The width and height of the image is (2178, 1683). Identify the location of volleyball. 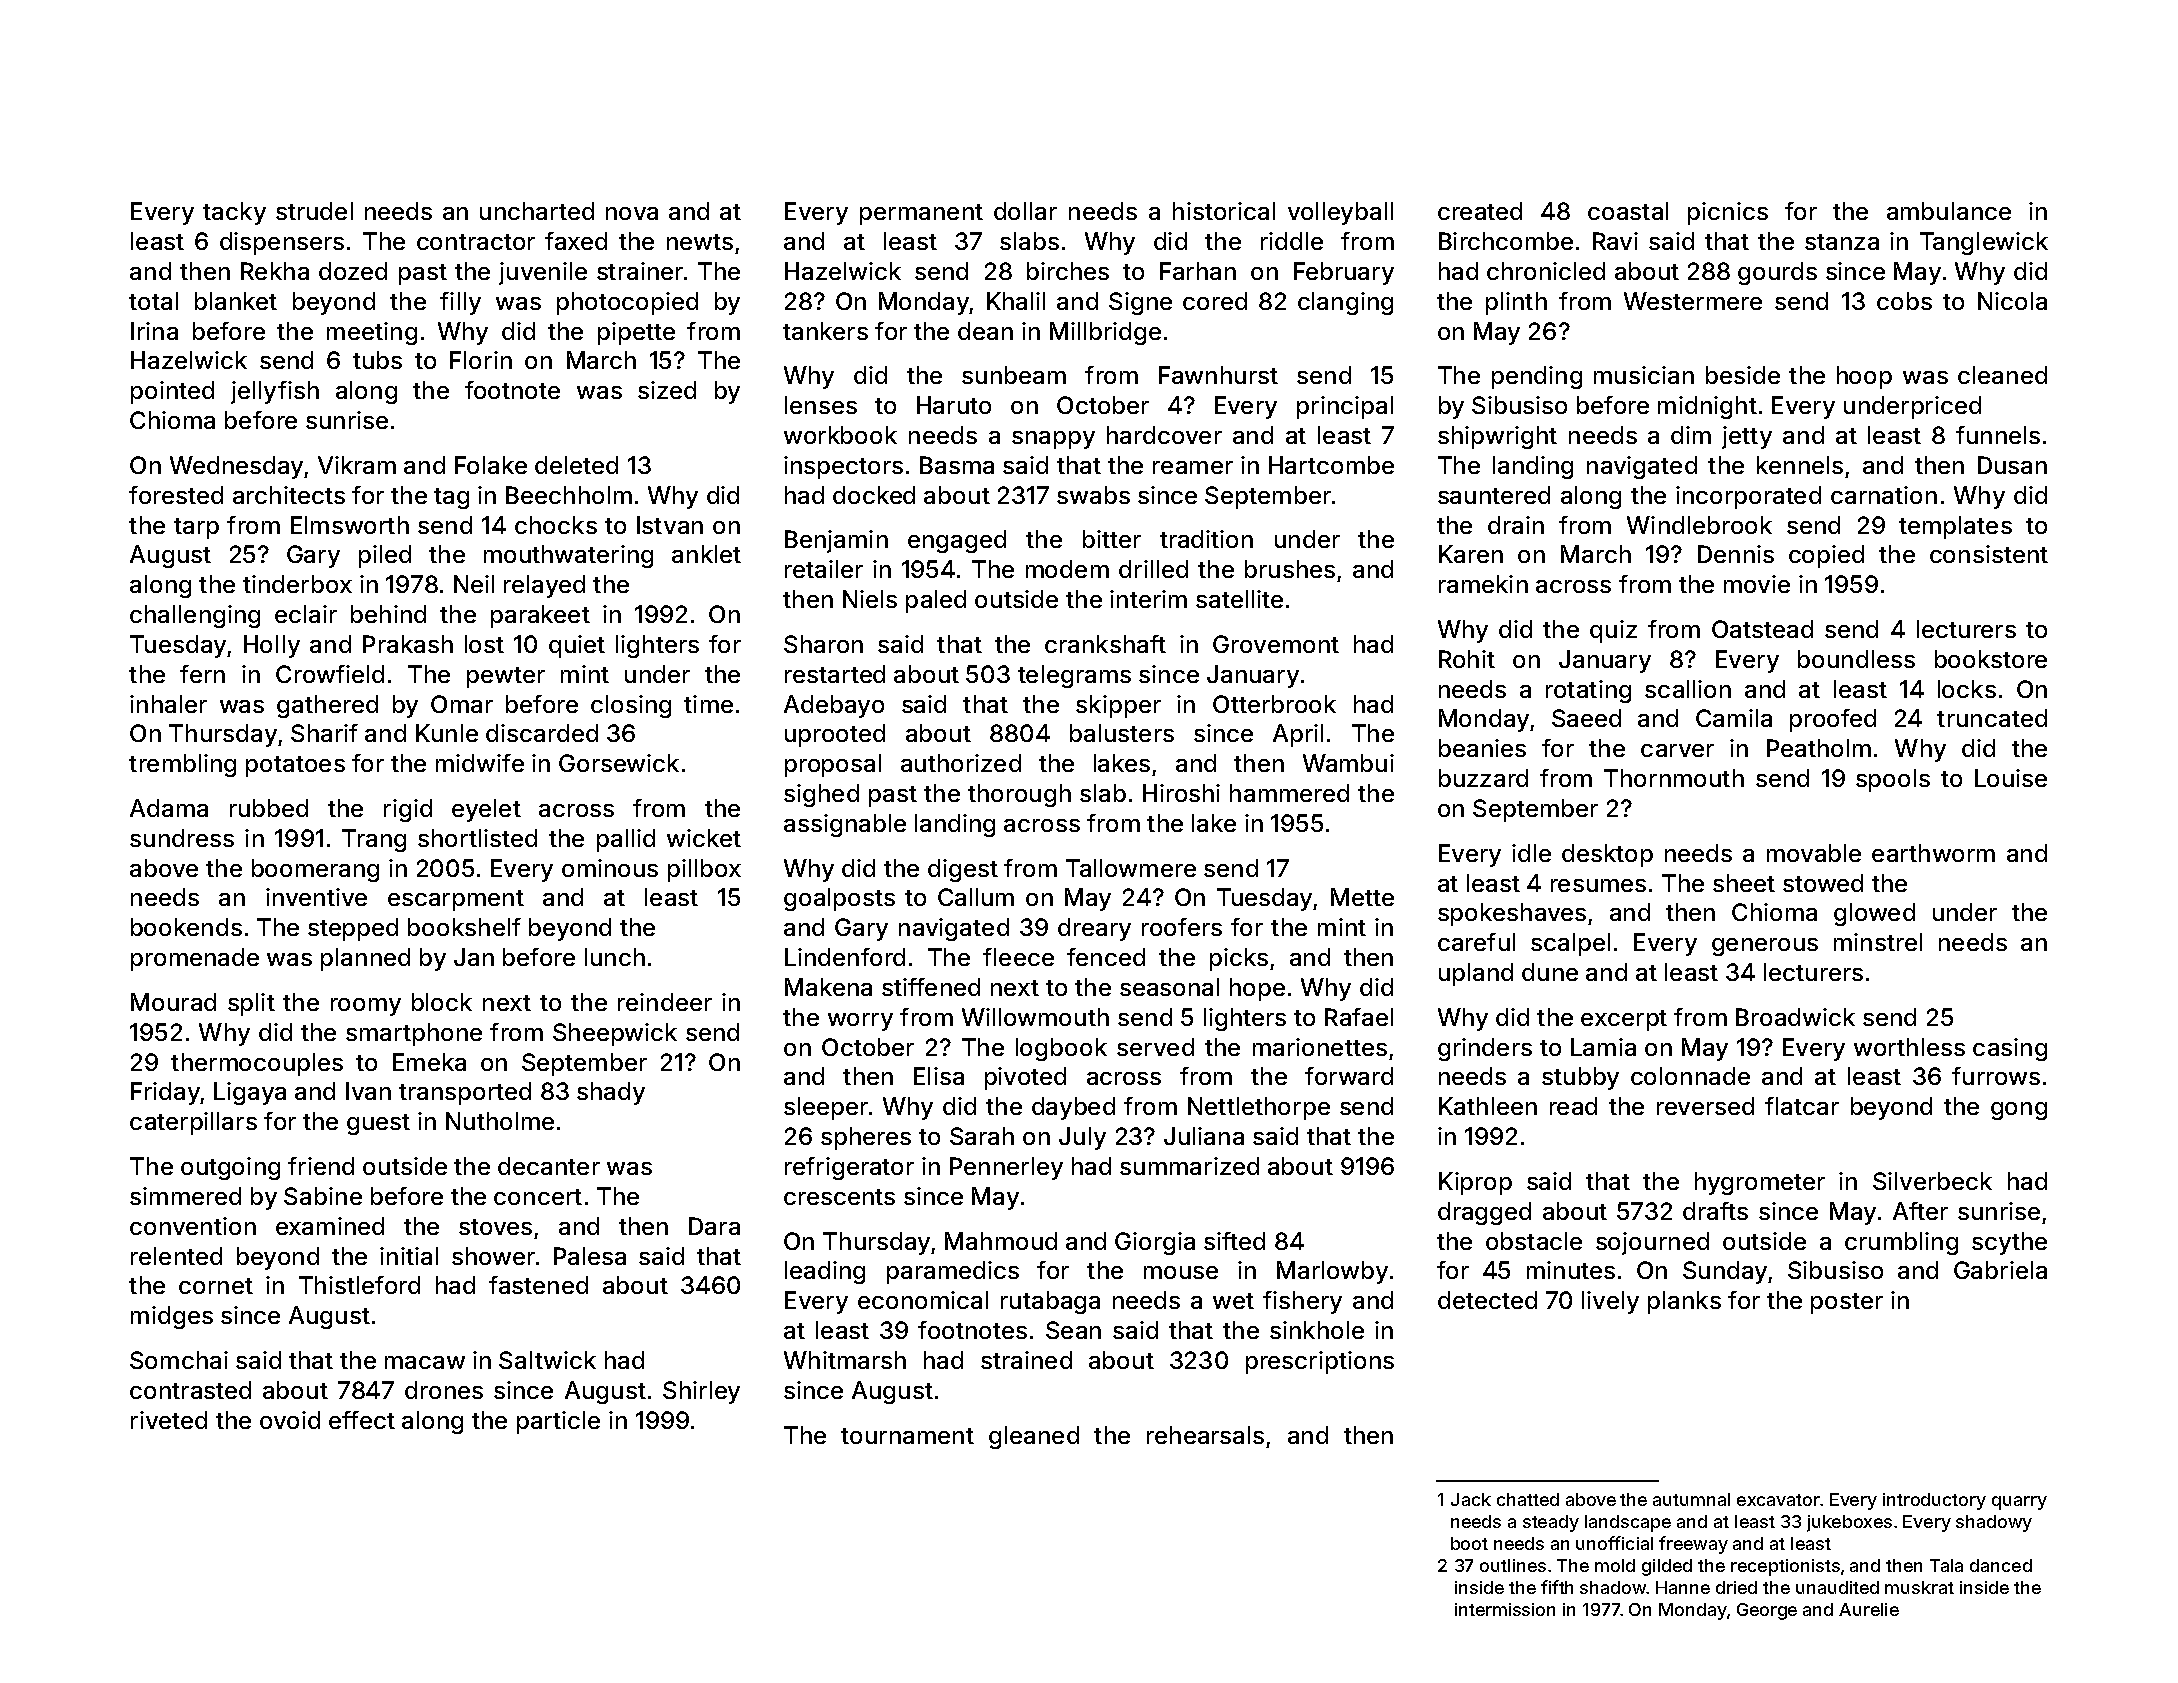
(1340, 213).
